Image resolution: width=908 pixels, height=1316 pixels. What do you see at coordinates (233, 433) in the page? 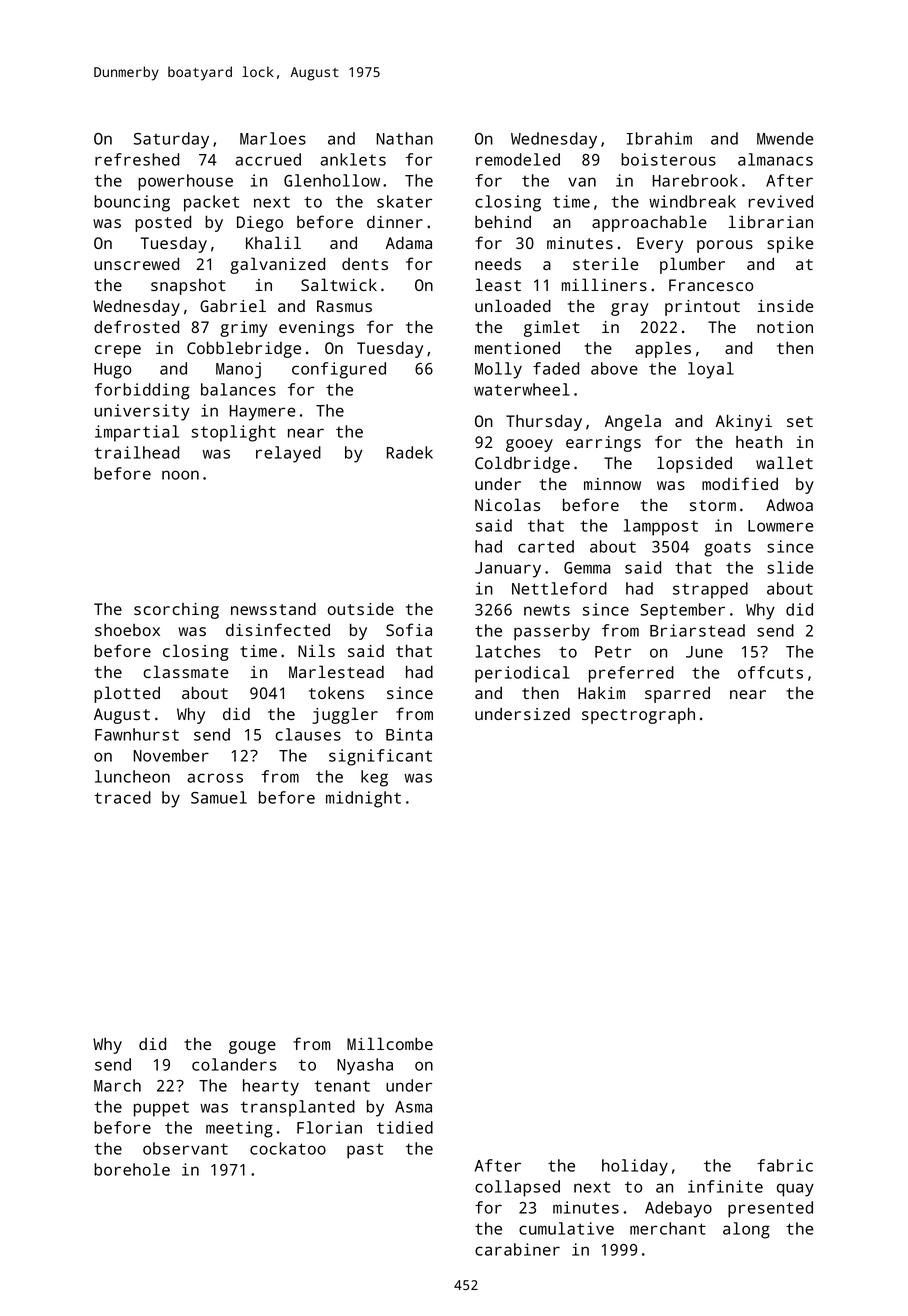
I see `stoplight` at bounding box center [233, 433].
